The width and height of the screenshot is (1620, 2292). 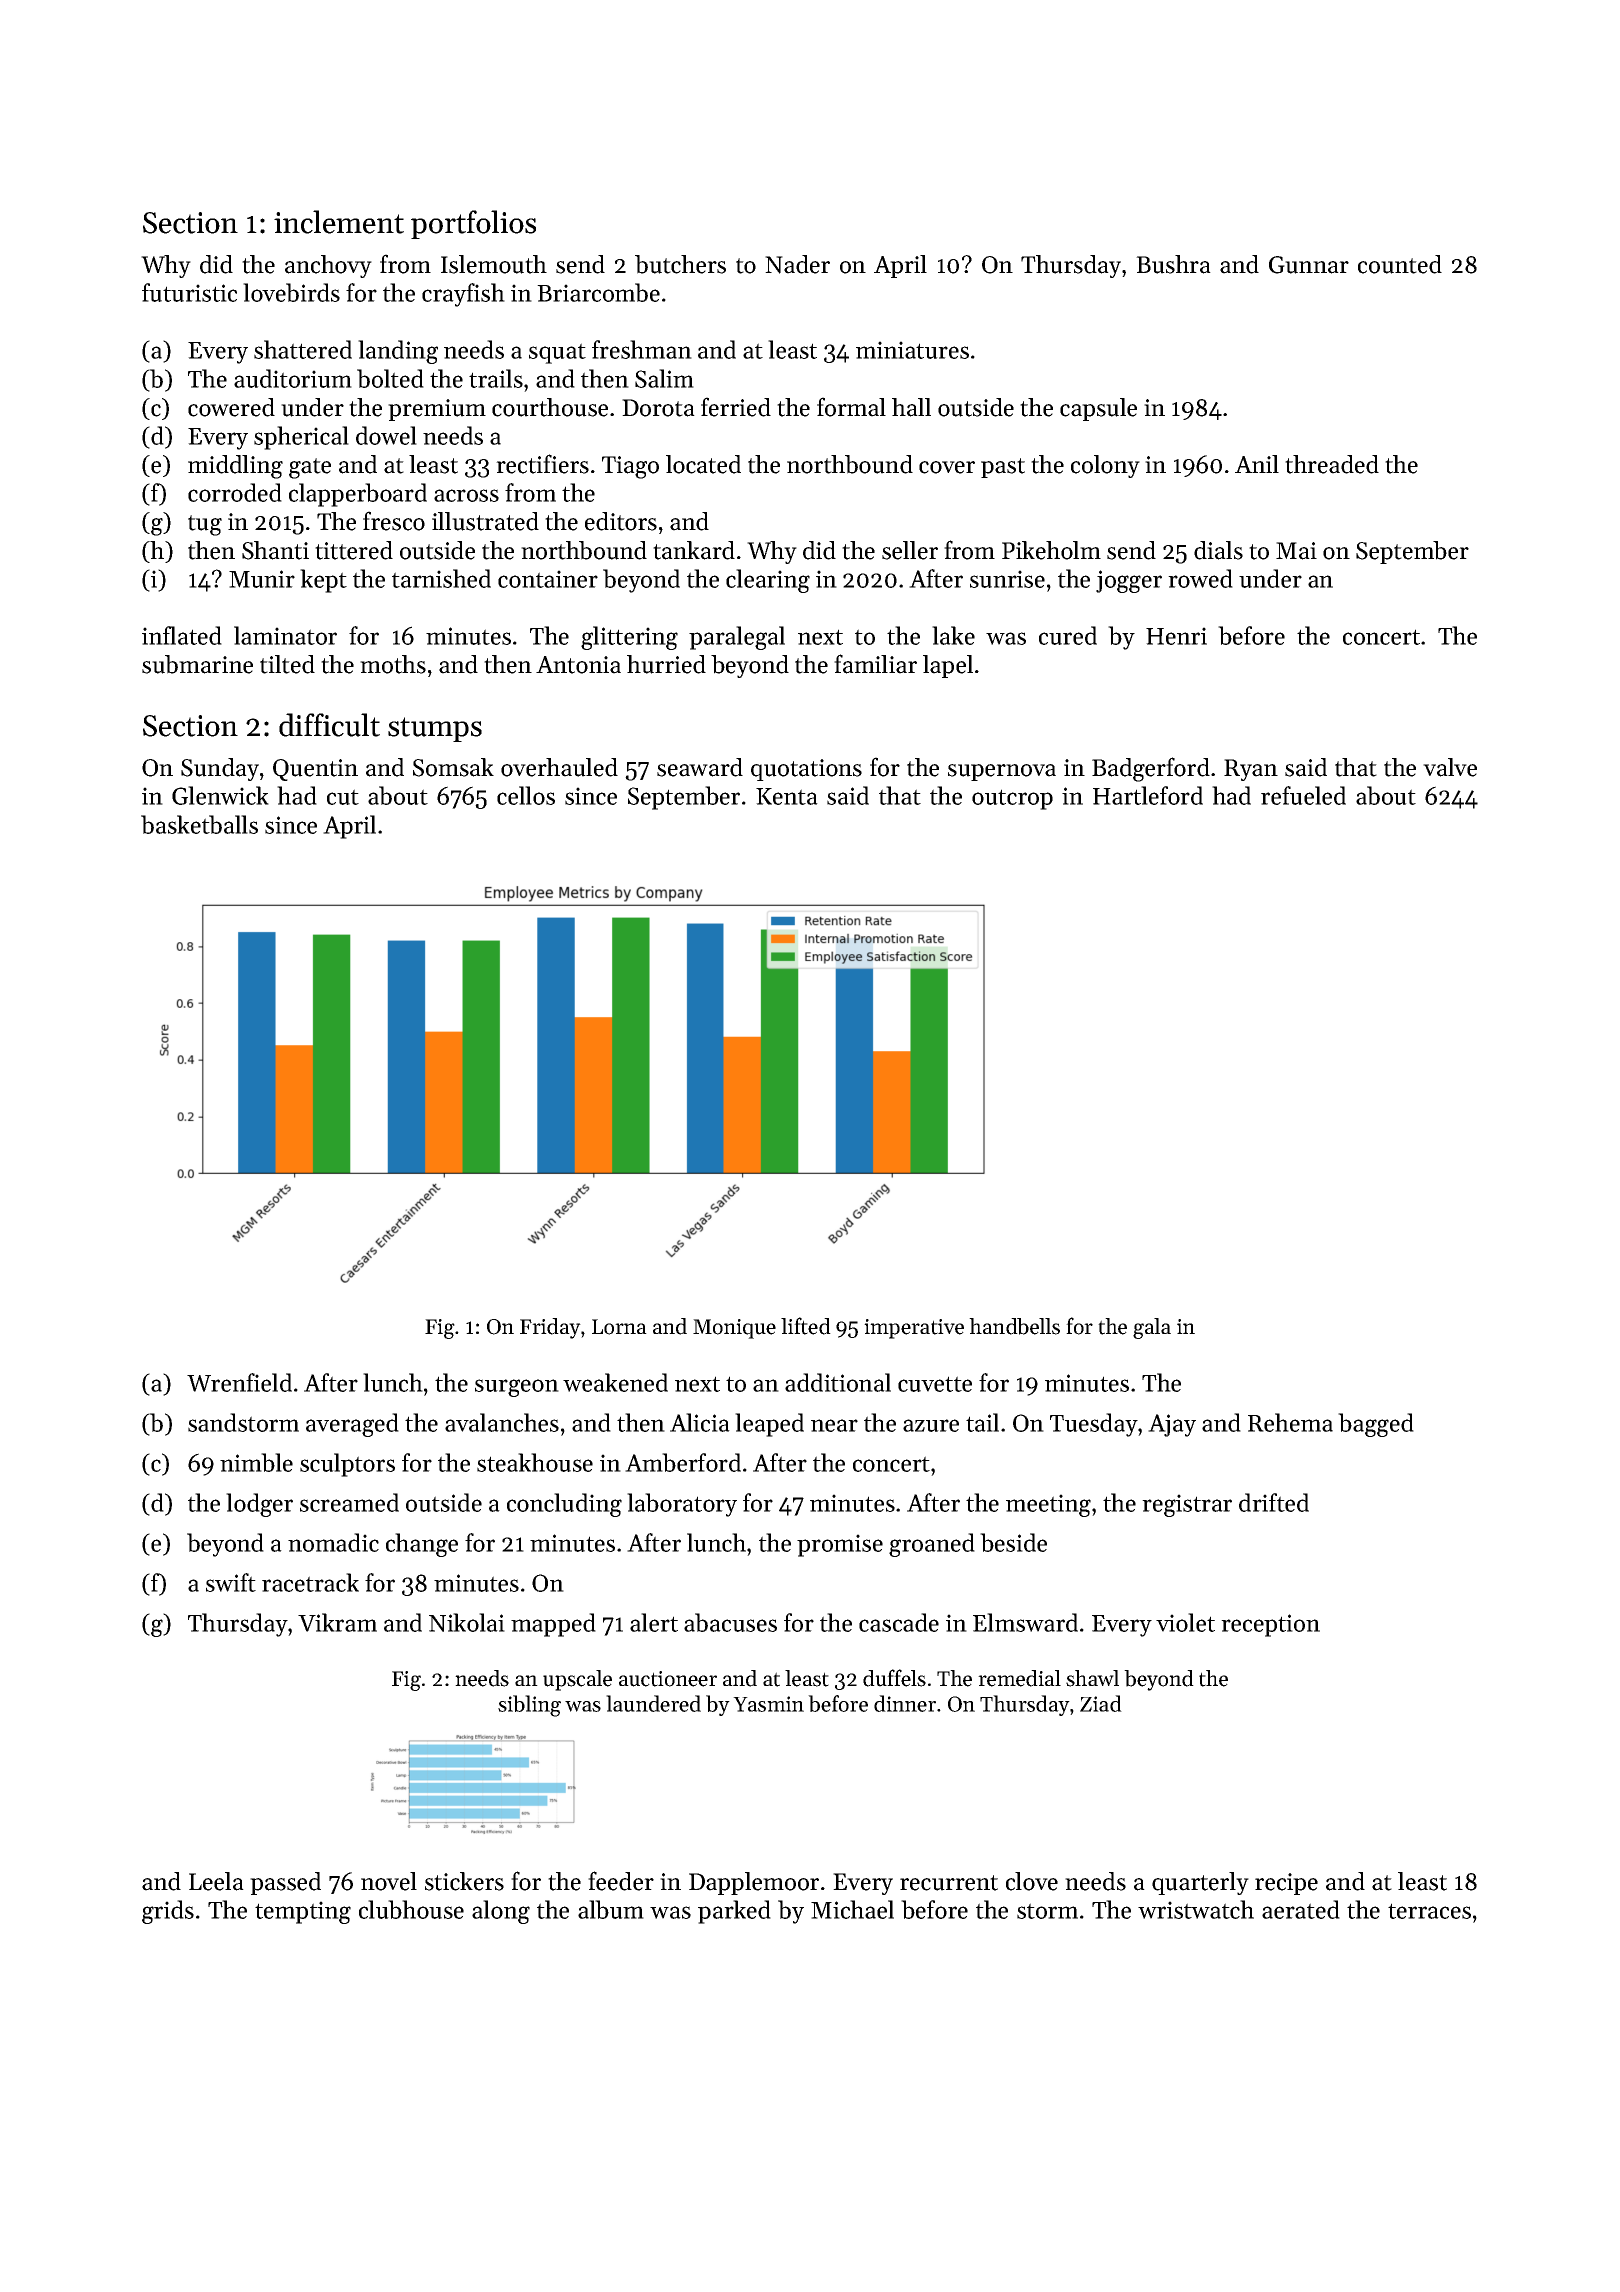 I want to click on Amberford, so click(x=683, y=1462).
